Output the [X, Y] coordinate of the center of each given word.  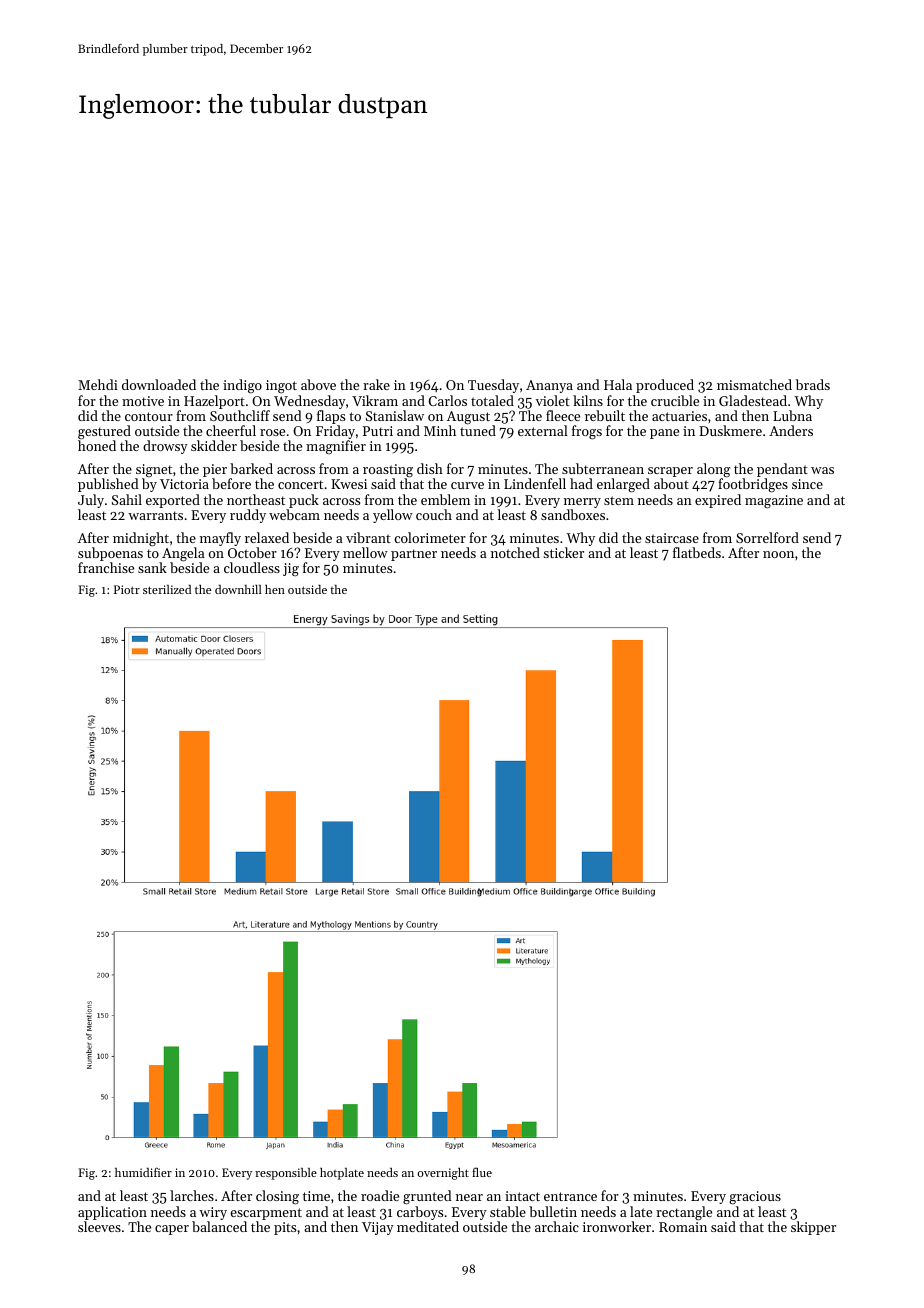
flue [482, 1172]
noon [778, 554]
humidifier [143, 1172]
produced [665, 386]
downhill [238, 589]
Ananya [549, 386]
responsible [286, 1174]
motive [143, 401]
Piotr [127, 589]
